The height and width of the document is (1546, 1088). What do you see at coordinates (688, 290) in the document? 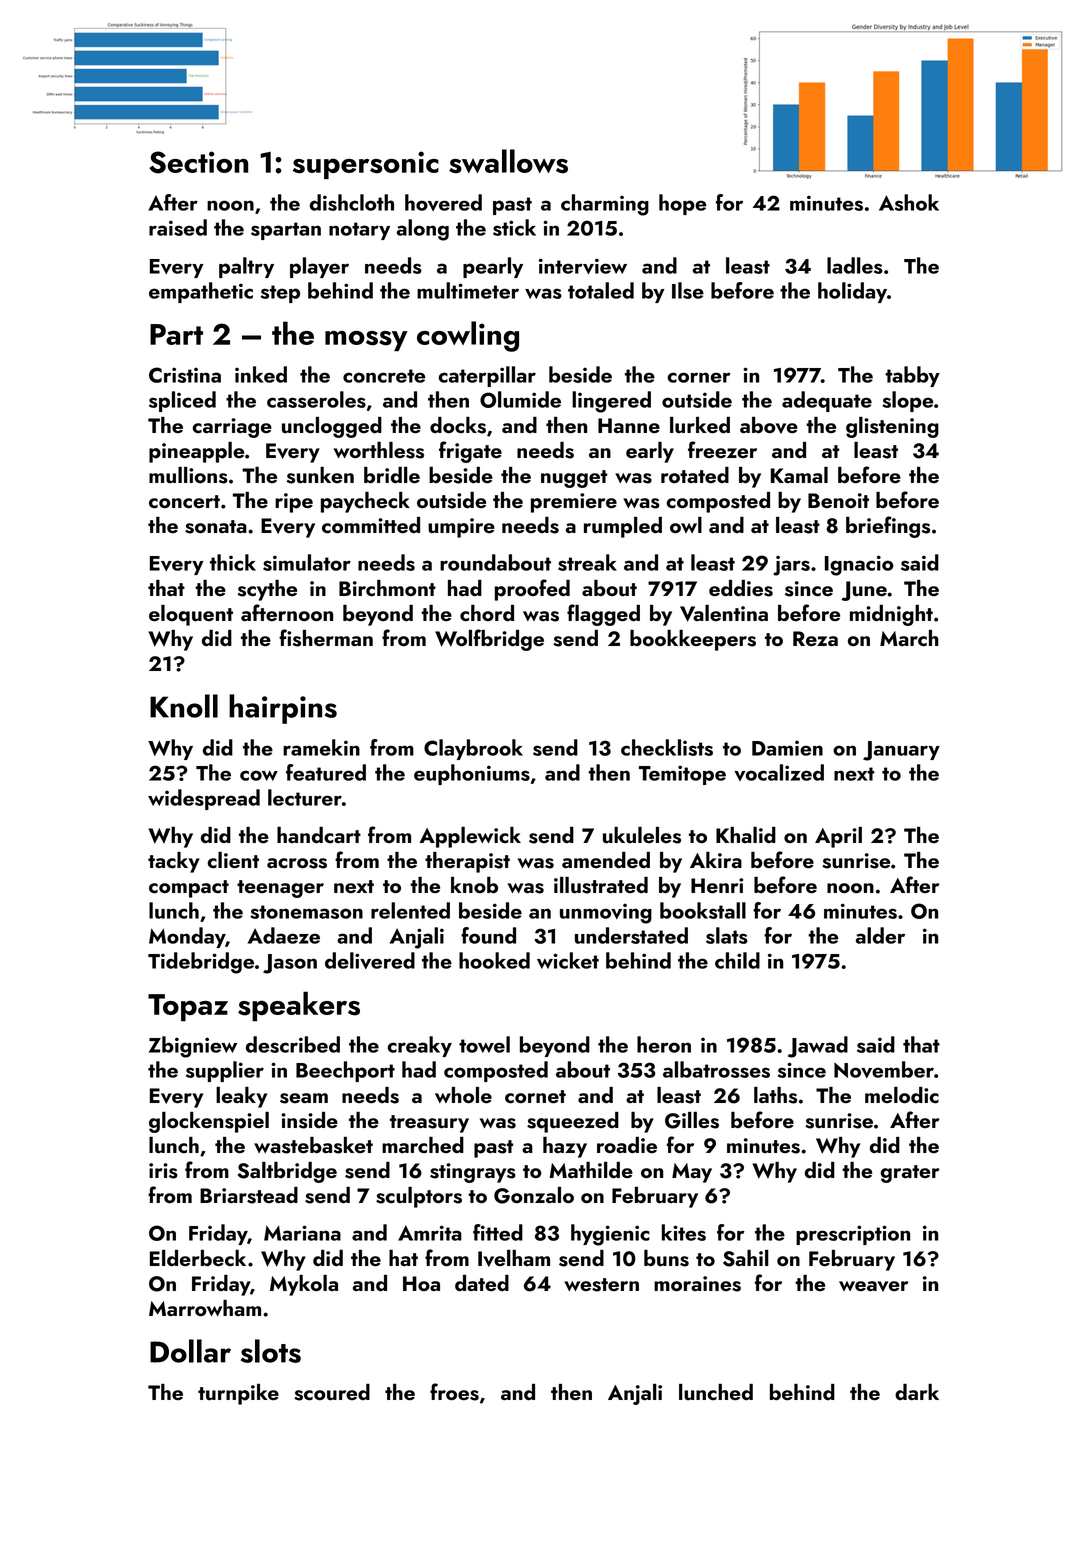
I see `Ilse` at bounding box center [688, 290].
